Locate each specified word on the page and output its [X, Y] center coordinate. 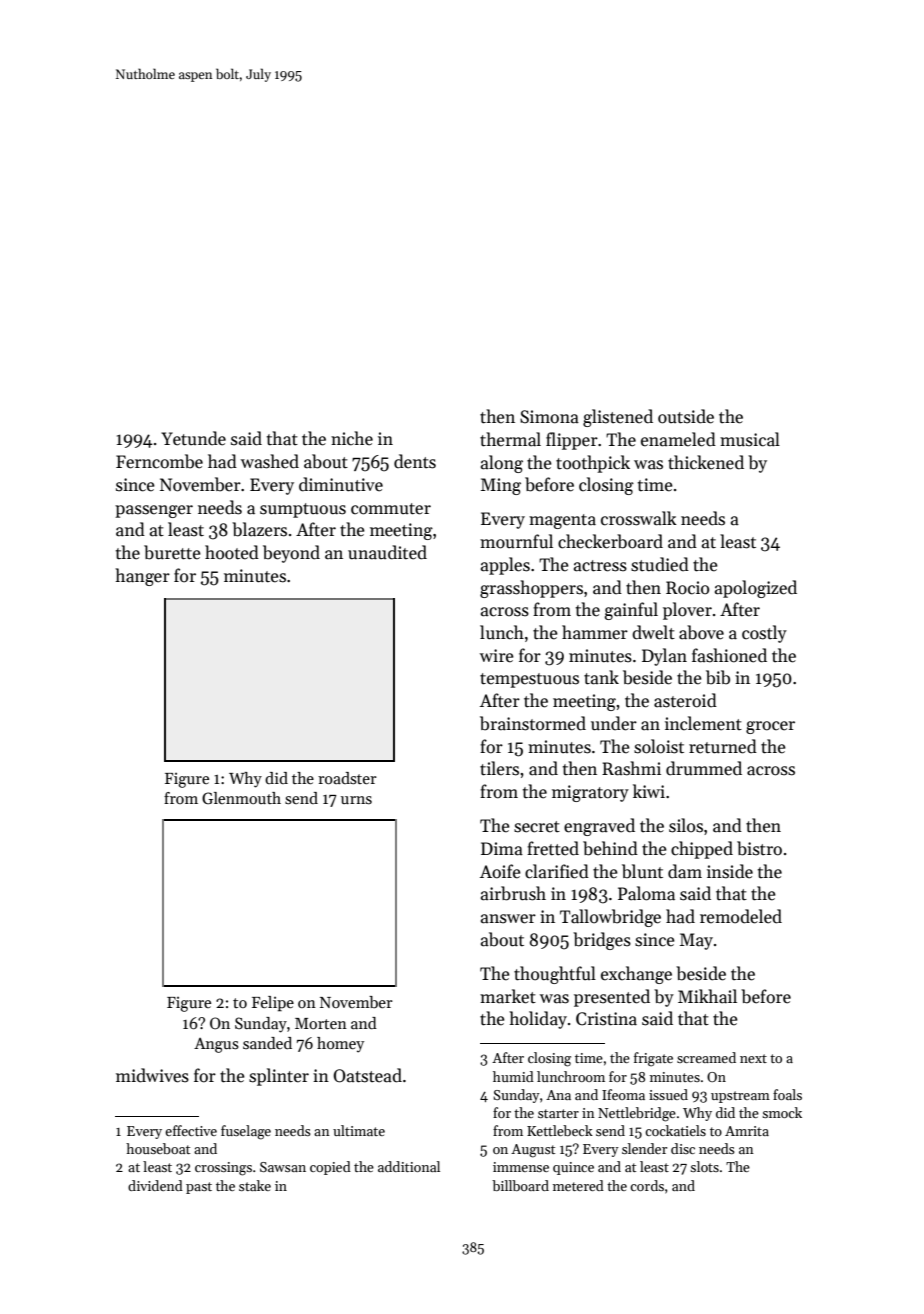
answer [508, 919]
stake [255, 1185]
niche [352, 438]
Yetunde [193, 438]
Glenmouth [241, 798]
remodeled [741, 916]
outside [686, 416]
